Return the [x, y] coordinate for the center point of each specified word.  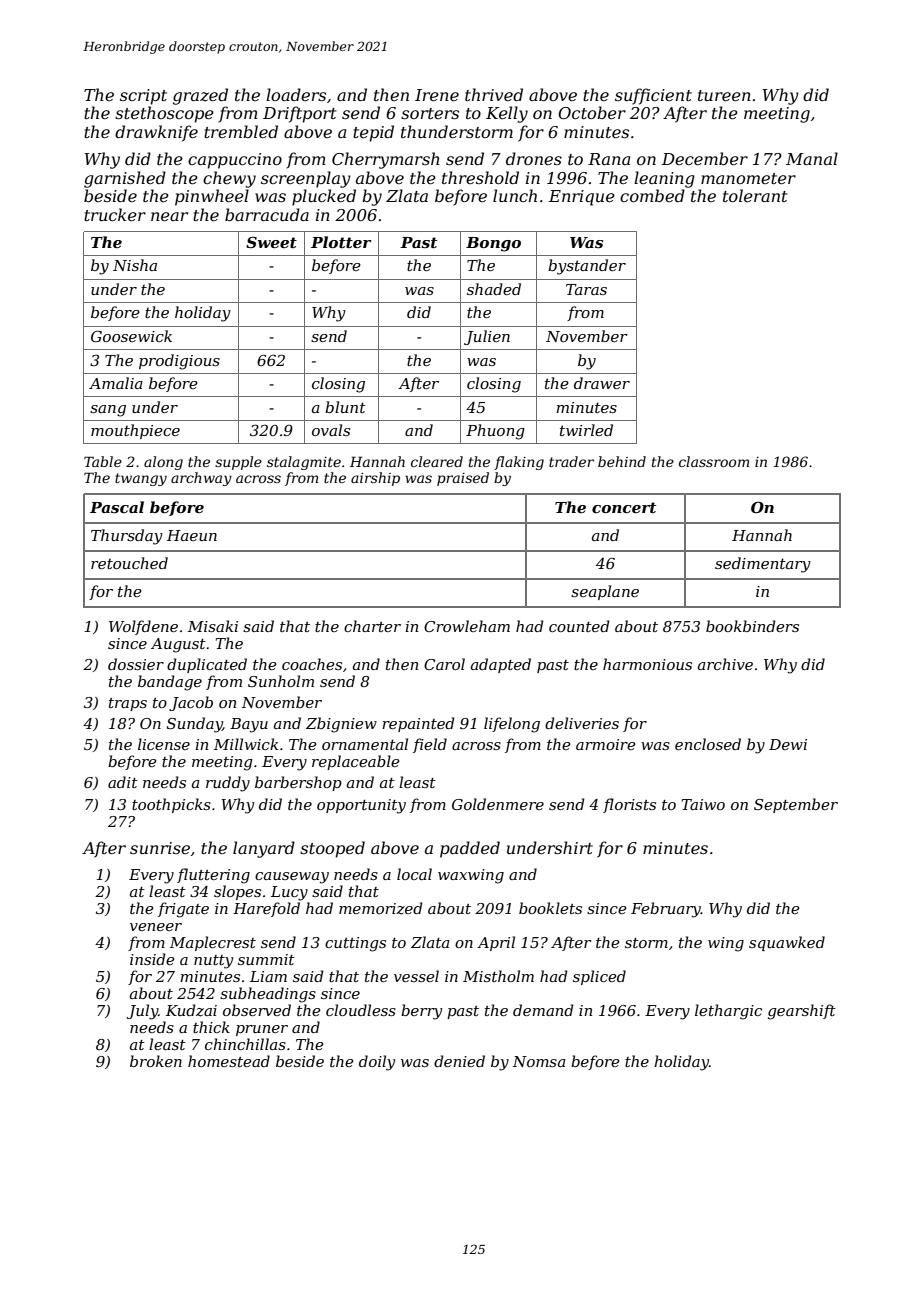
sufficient [653, 96]
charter [372, 626]
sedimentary [763, 565]
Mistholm [498, 976]
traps [128, 704]
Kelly [507, 114]
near [169, 216]
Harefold [266, 909]
